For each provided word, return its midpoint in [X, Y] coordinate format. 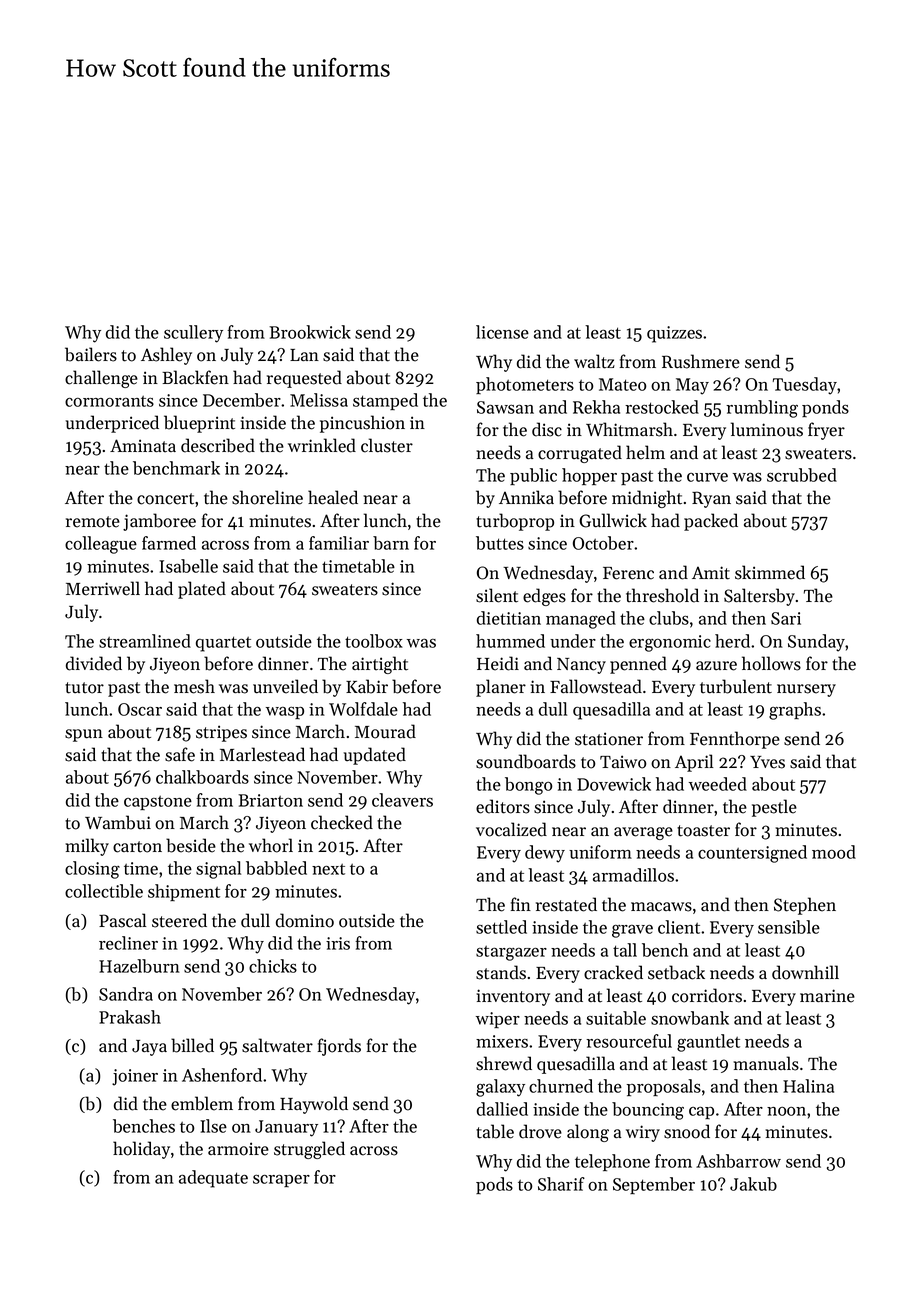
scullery [193, 334]
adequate [213, 1179]
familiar [339, 543]
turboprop [515, 522]
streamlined [145, 641]
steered [179, 920]
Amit [711, 573]
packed [711, 522]
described [218, 445]
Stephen [805, 906]
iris [338, 943]
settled [501, 927]
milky [87, 847]
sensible [789, 927]
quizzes [674, 334]
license [502, 332]
